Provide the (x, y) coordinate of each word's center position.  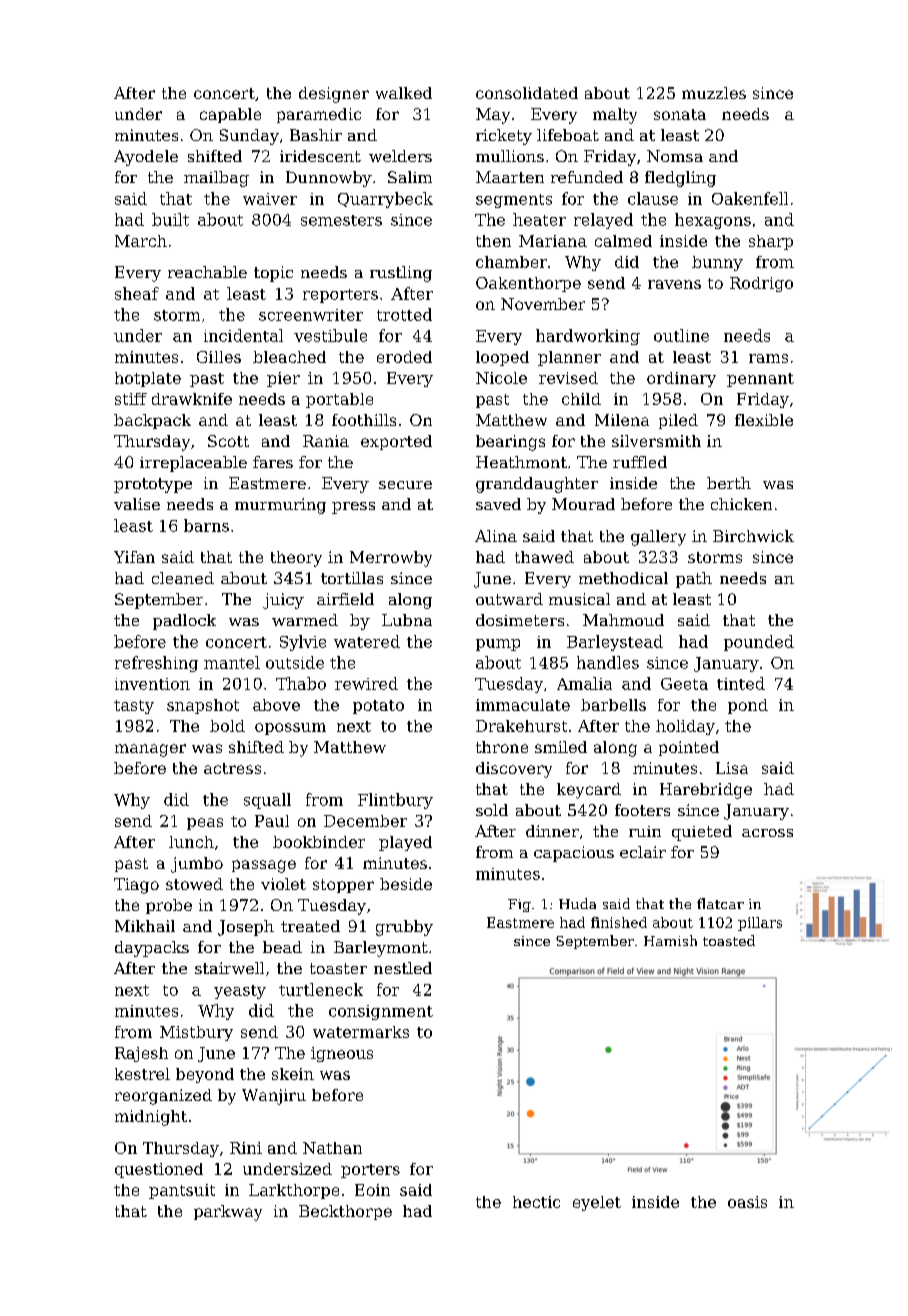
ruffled (640, 462)
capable (230, 115)
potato (378, 707)
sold (492, 810)
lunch (191, 842)
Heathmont (521, 462)
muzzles (714, 93)
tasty (134, 707)
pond (748, 706)
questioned (159, 1170)
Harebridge (706, 791)
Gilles (219, 357)
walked (404, 93)
